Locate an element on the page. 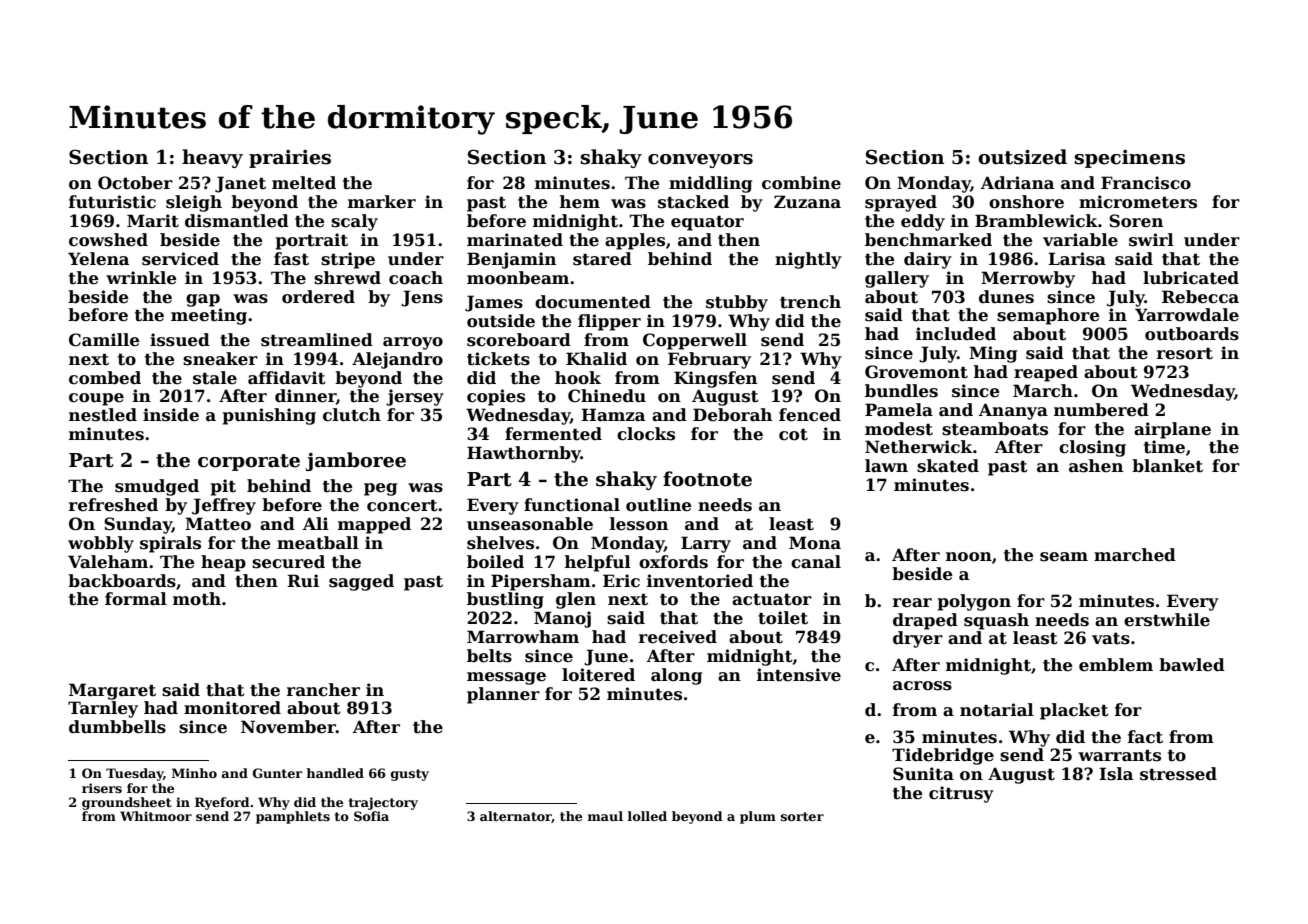 The width and height of the page is (1308, 924). benchmarked is located at coordinates (928, 240).
